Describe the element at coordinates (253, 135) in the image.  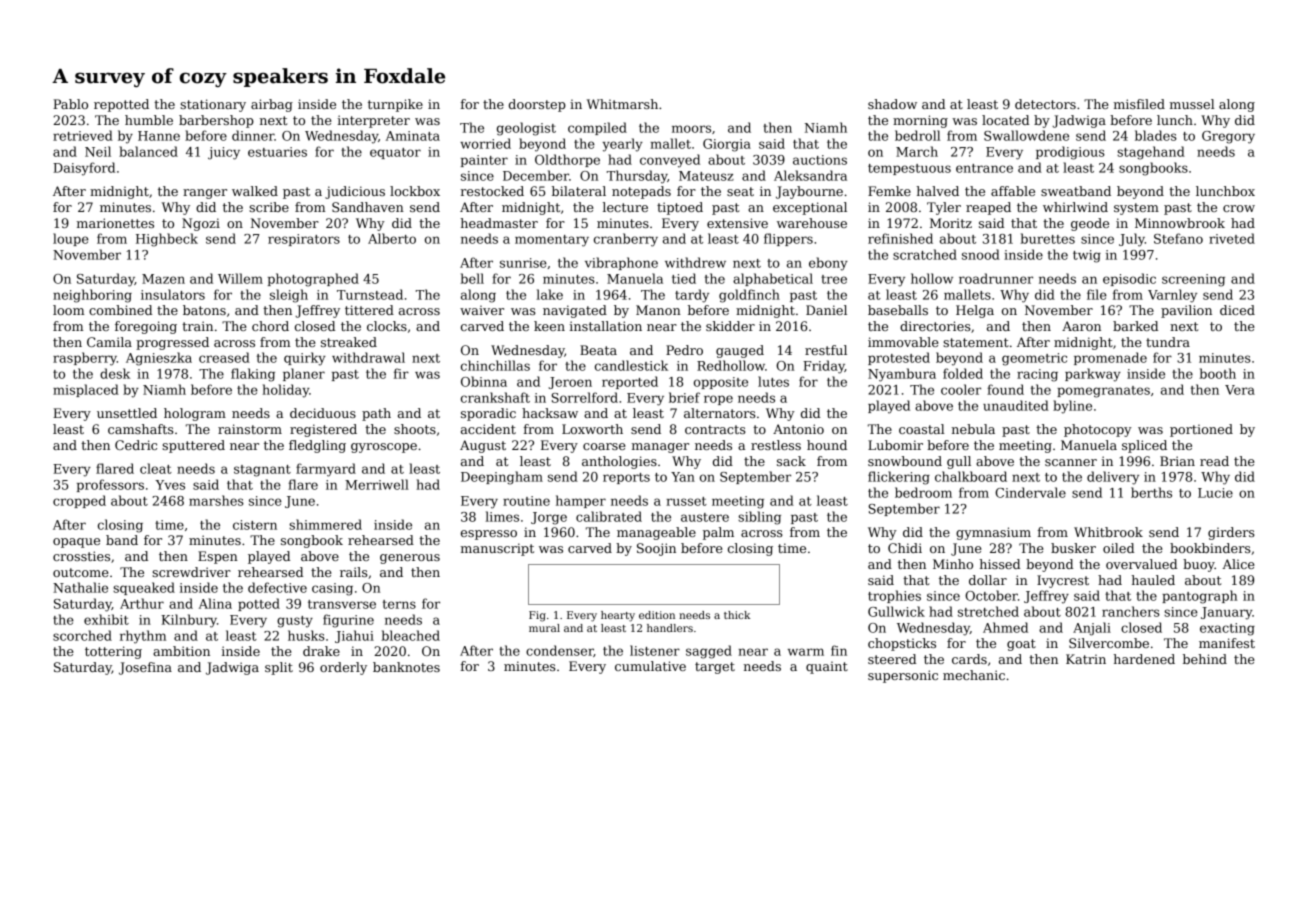
I see `dinner` at that location.
